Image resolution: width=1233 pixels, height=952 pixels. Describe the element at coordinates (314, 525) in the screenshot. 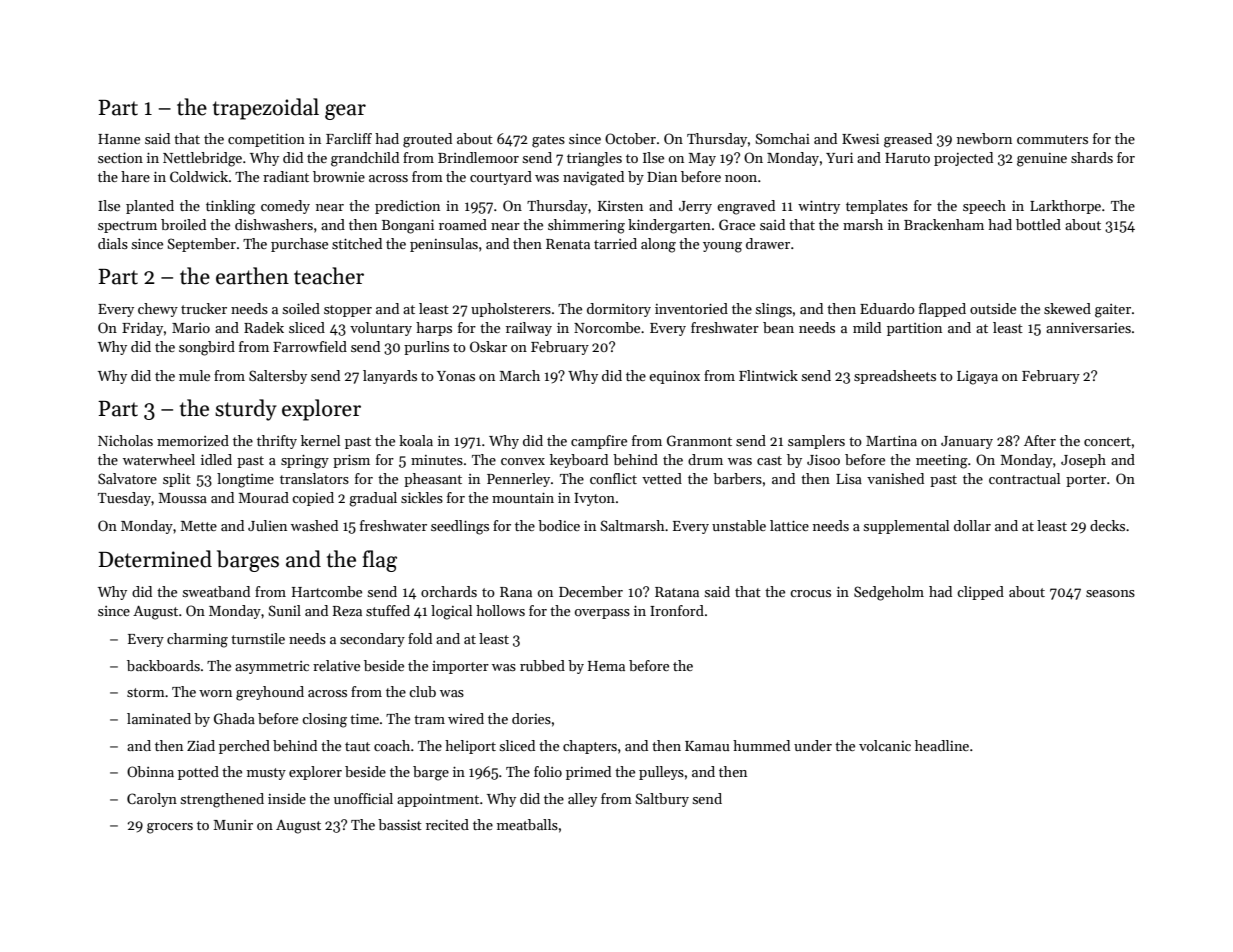

I see `washed` at that location.
